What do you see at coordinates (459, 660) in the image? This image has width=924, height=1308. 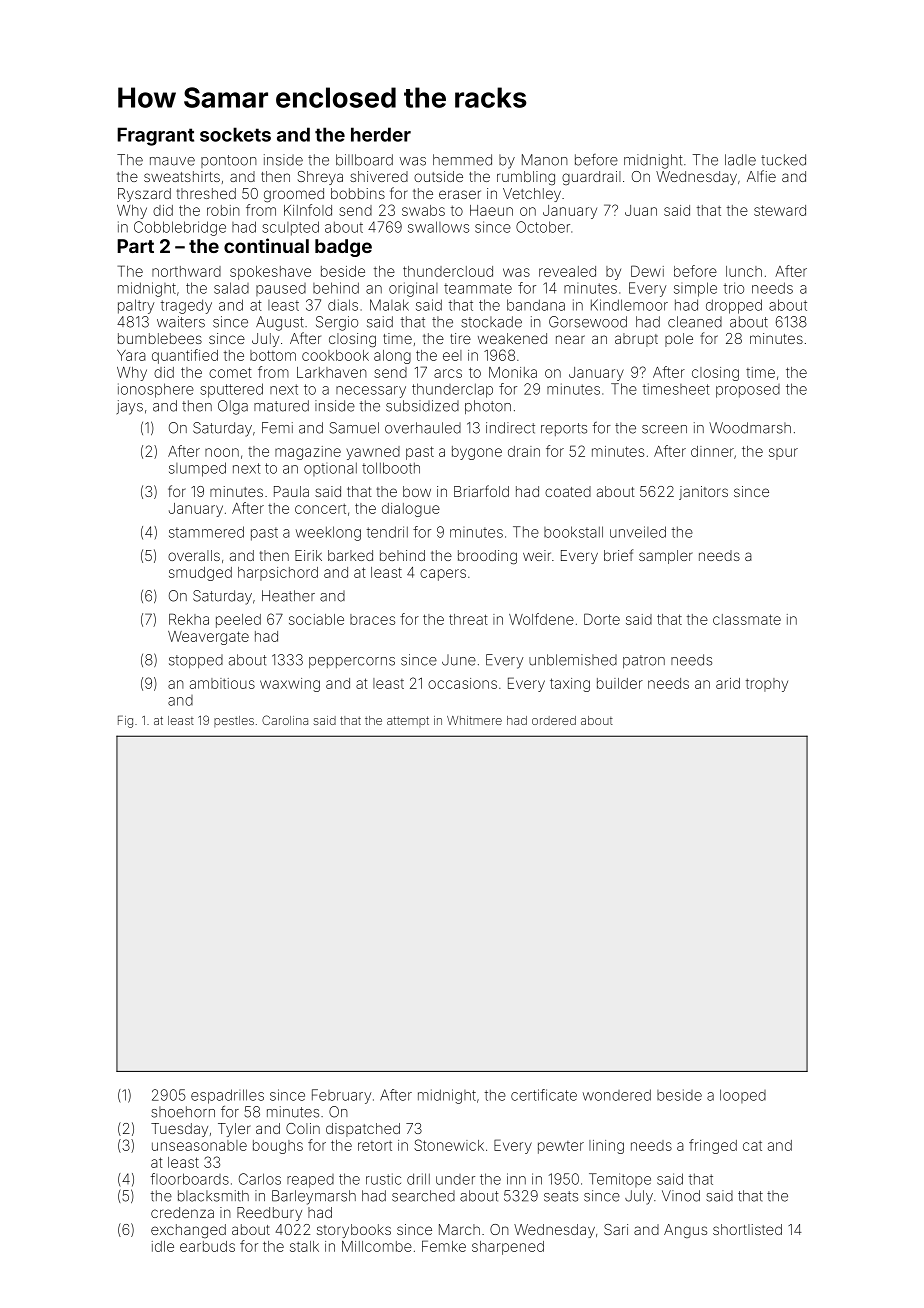 I see `June` at bounding box center [459, 660].
